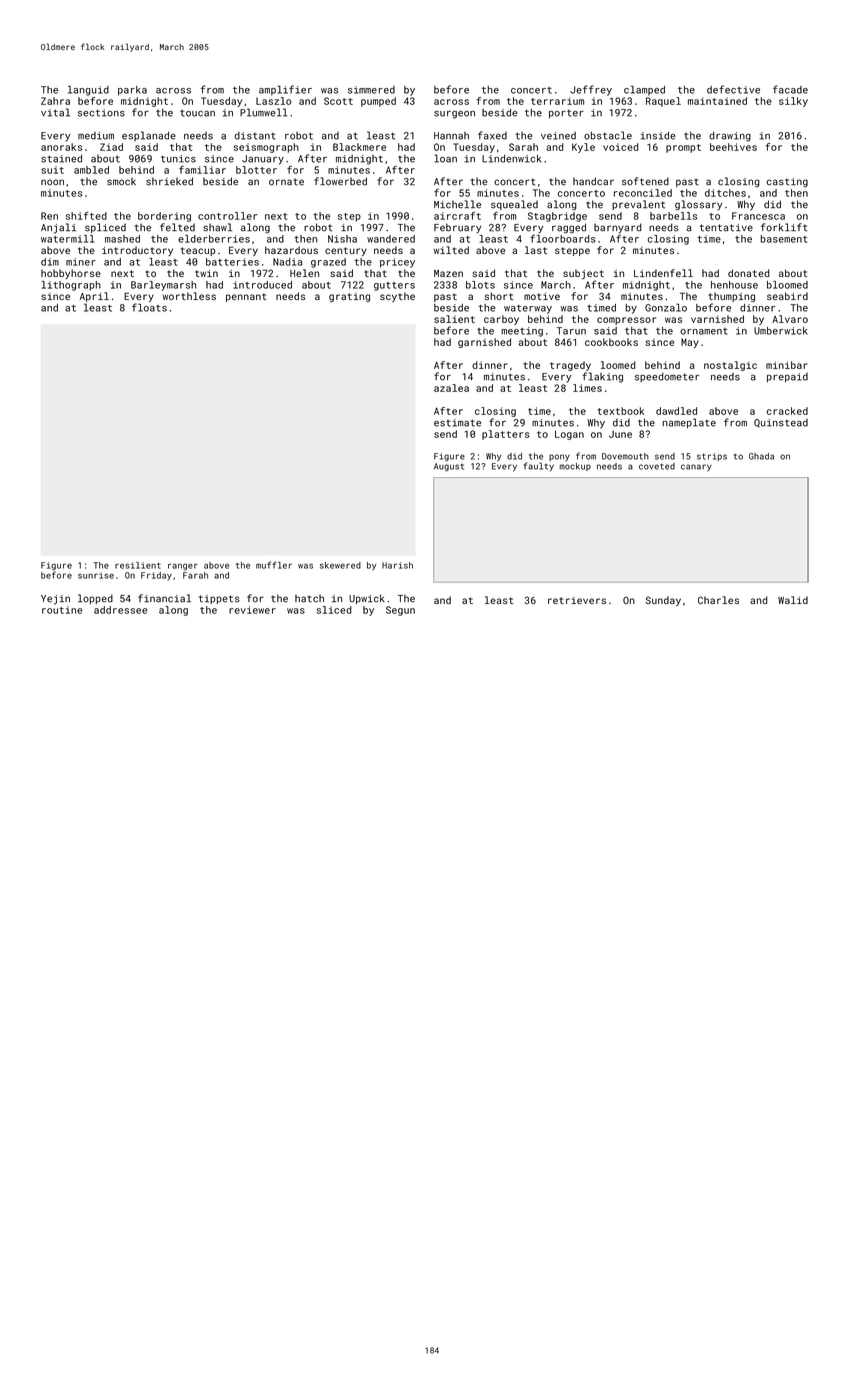 This document has width=849, height=1400. What do you see at coordinates (733, 89) in the document?
I see `defective` at bounding box center [733, 89].
